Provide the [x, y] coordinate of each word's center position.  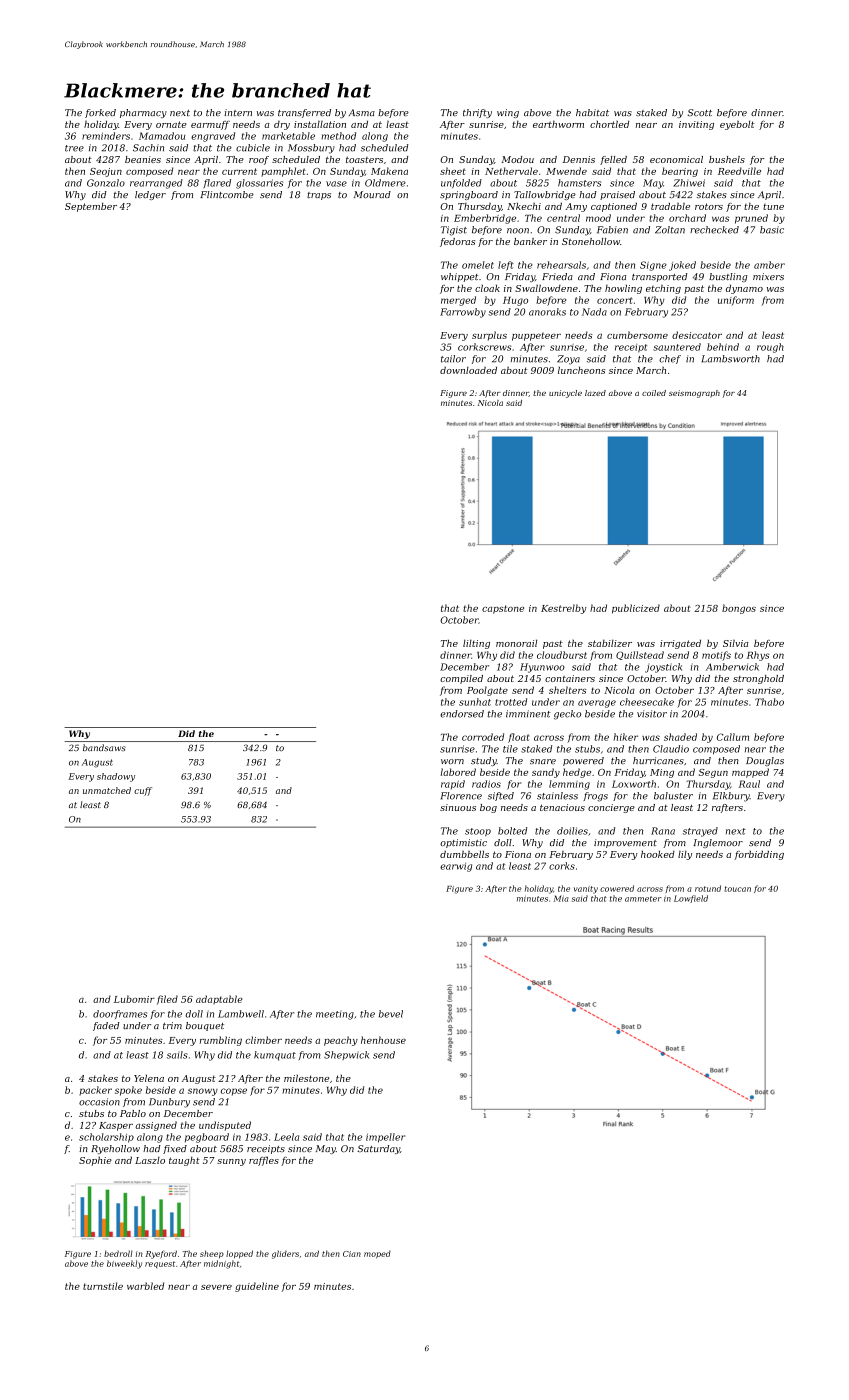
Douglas [765, 761]
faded [106, 1026]
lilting [476, 644]
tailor [453, 359]
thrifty [477, 113]
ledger [150, 195]
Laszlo [150, 1160]
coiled [654, 393]
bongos [739, 609]
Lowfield [691, 899]
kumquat [275, 1056]
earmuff [210, 125]
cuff [143, 791]
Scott [700, 112]
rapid [453, 784]
